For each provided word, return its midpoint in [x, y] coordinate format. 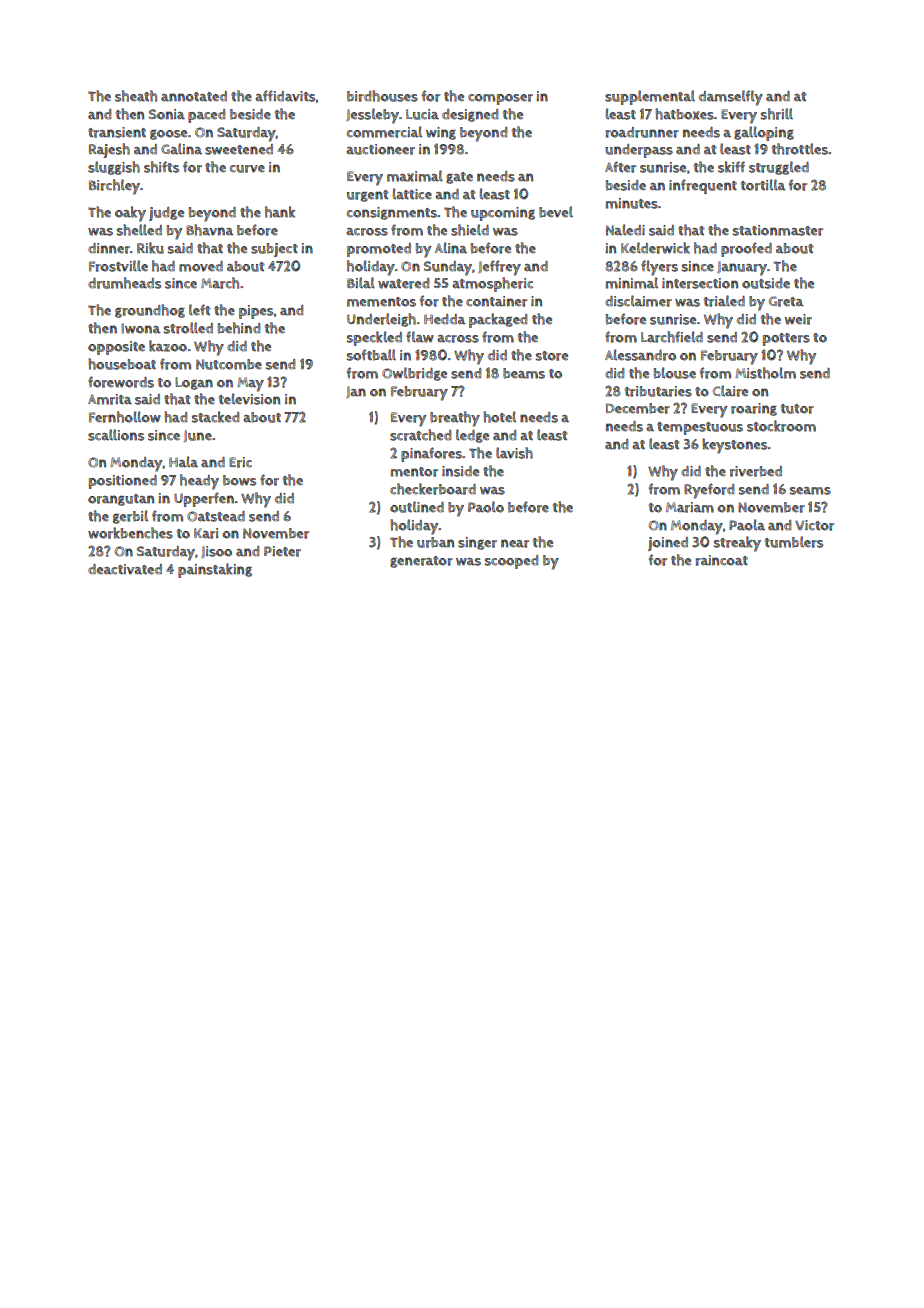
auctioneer [380, 149]
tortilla [763, 185]
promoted [379, 250]
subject [274, 250]
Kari [206, 533]
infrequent [703, 186]
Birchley [114, 187]
